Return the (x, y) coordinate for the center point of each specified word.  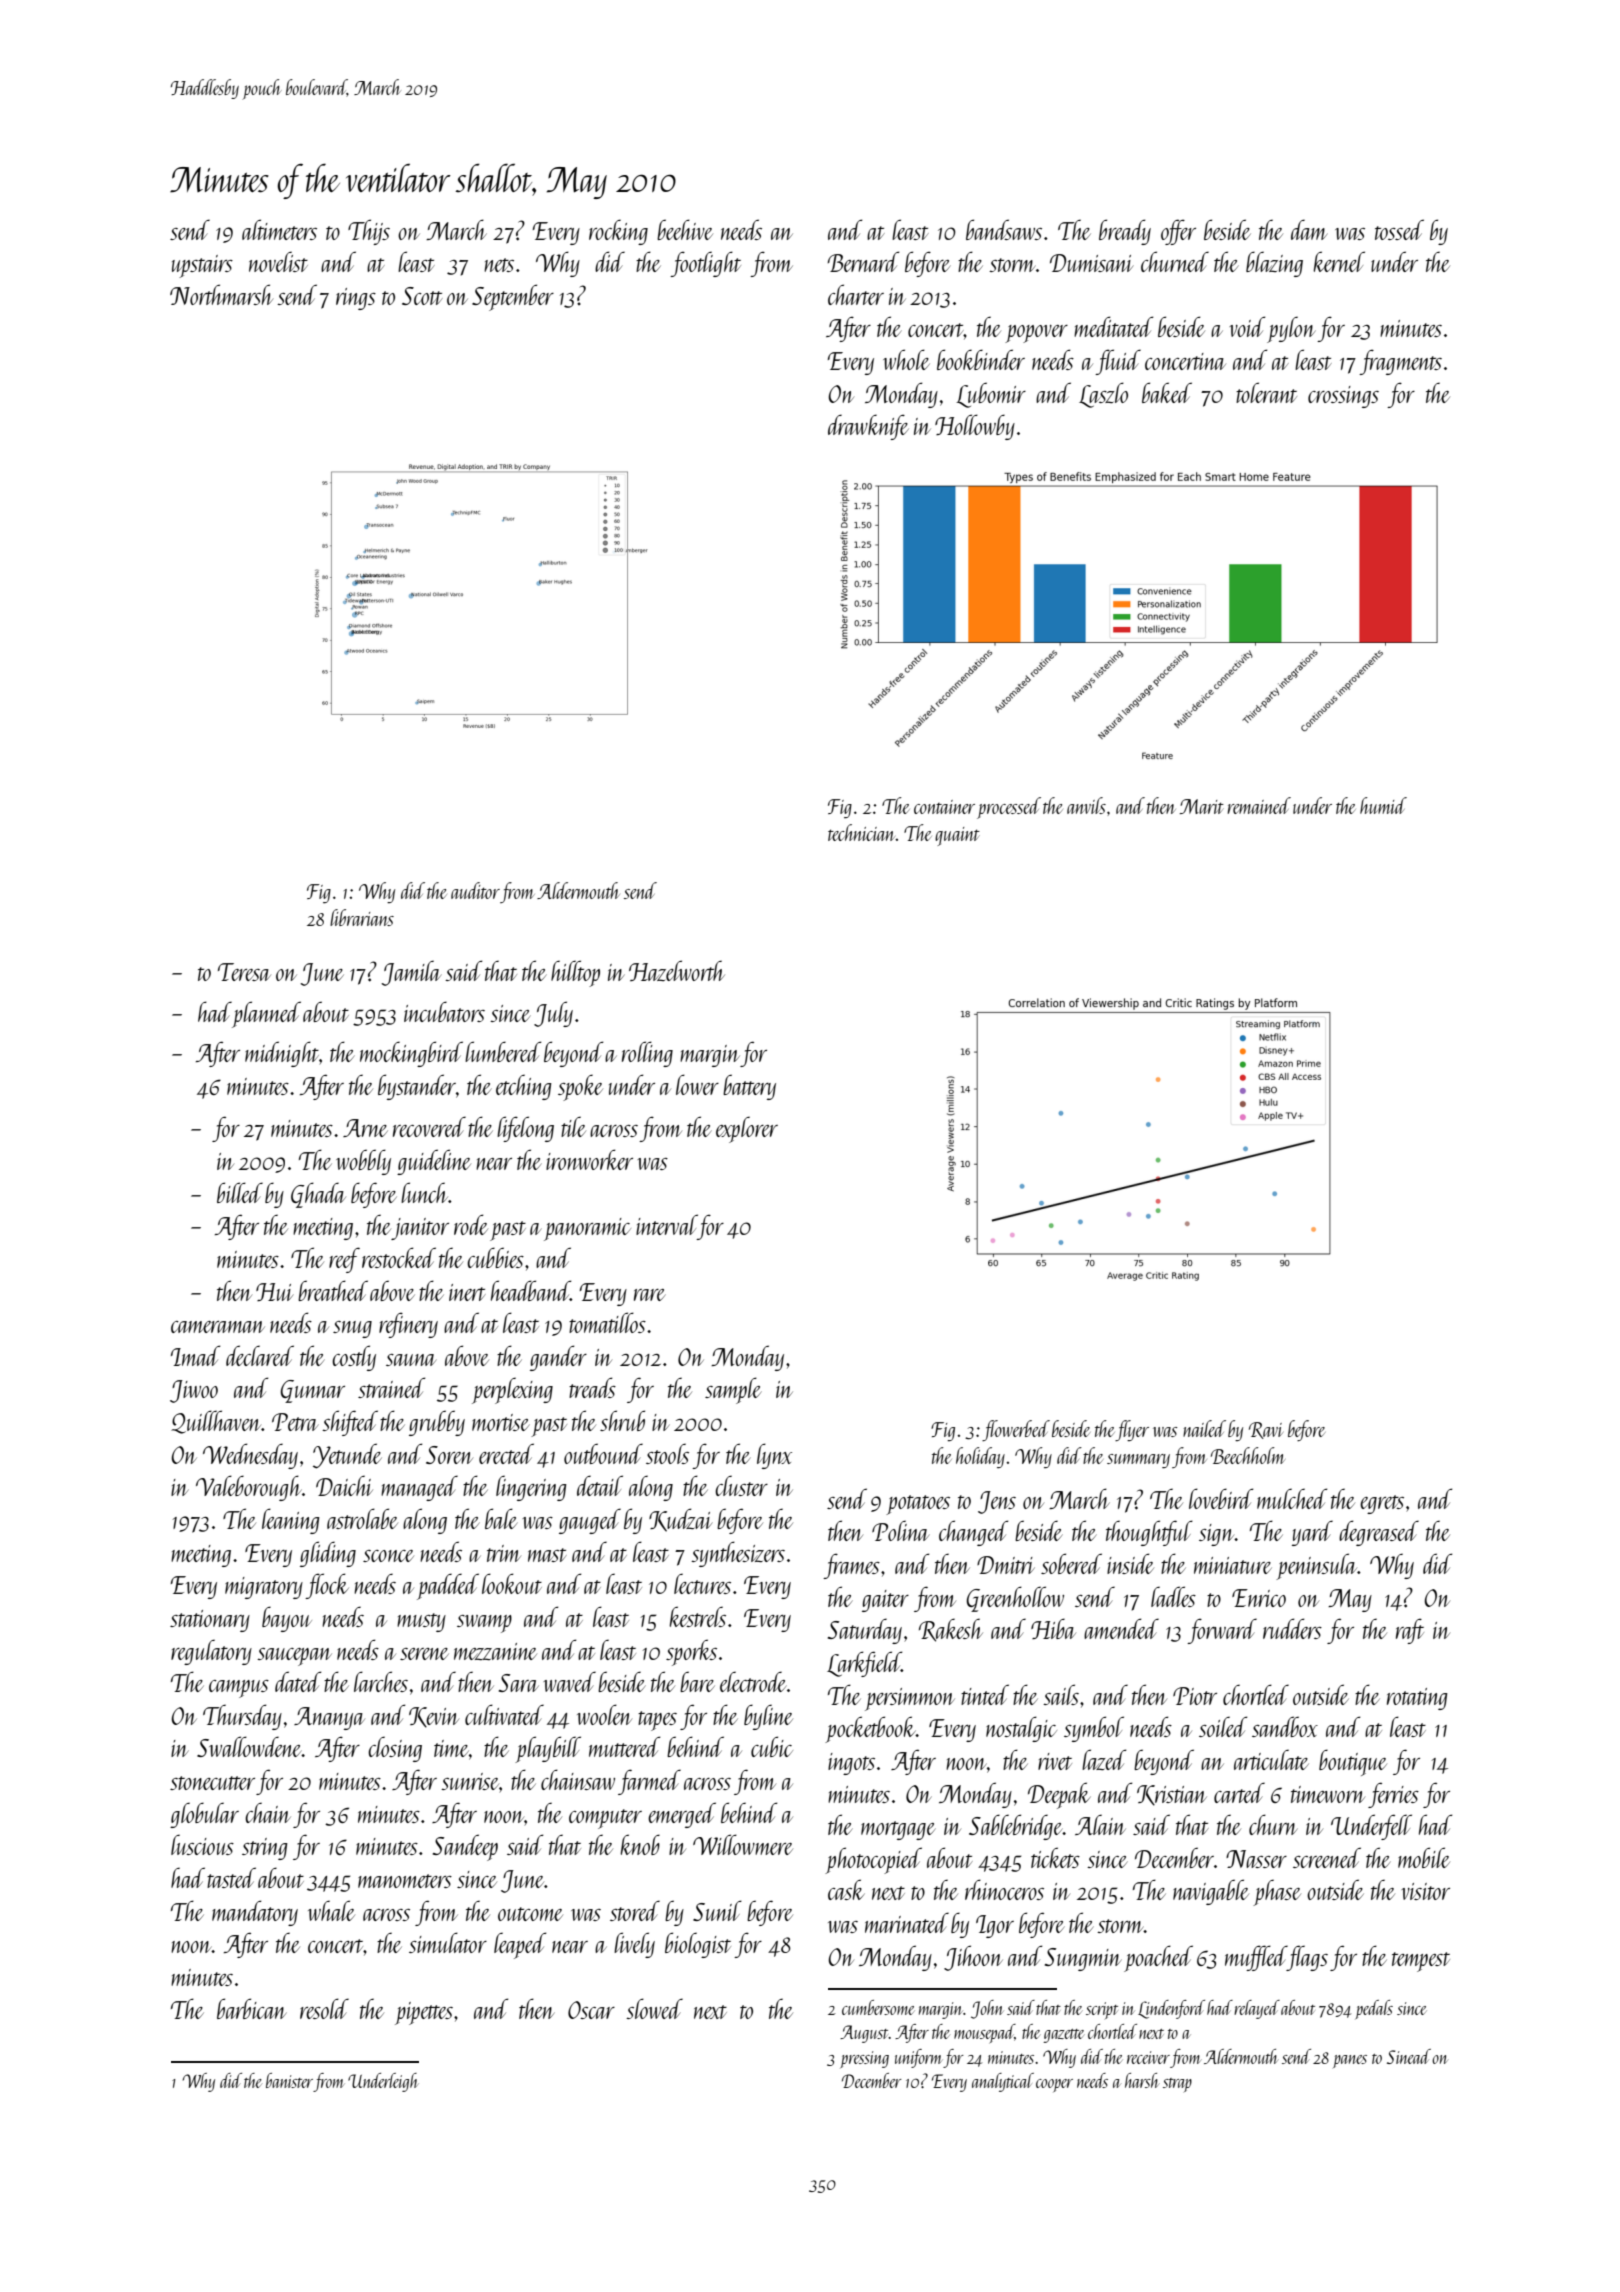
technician (862, 832)
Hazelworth (677, 970)
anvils (1086, 805)
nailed (1204, 1428)
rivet (1055, 1761)
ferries (1393, 1795)
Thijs (369, 232)
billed (240, 1192)
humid (1383, 805)
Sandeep (465, 1847)
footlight (705, 264)
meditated (1114, 326)
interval (667, 1224)
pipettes (424, 2013)
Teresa (244, 972)
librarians (362, 917)
